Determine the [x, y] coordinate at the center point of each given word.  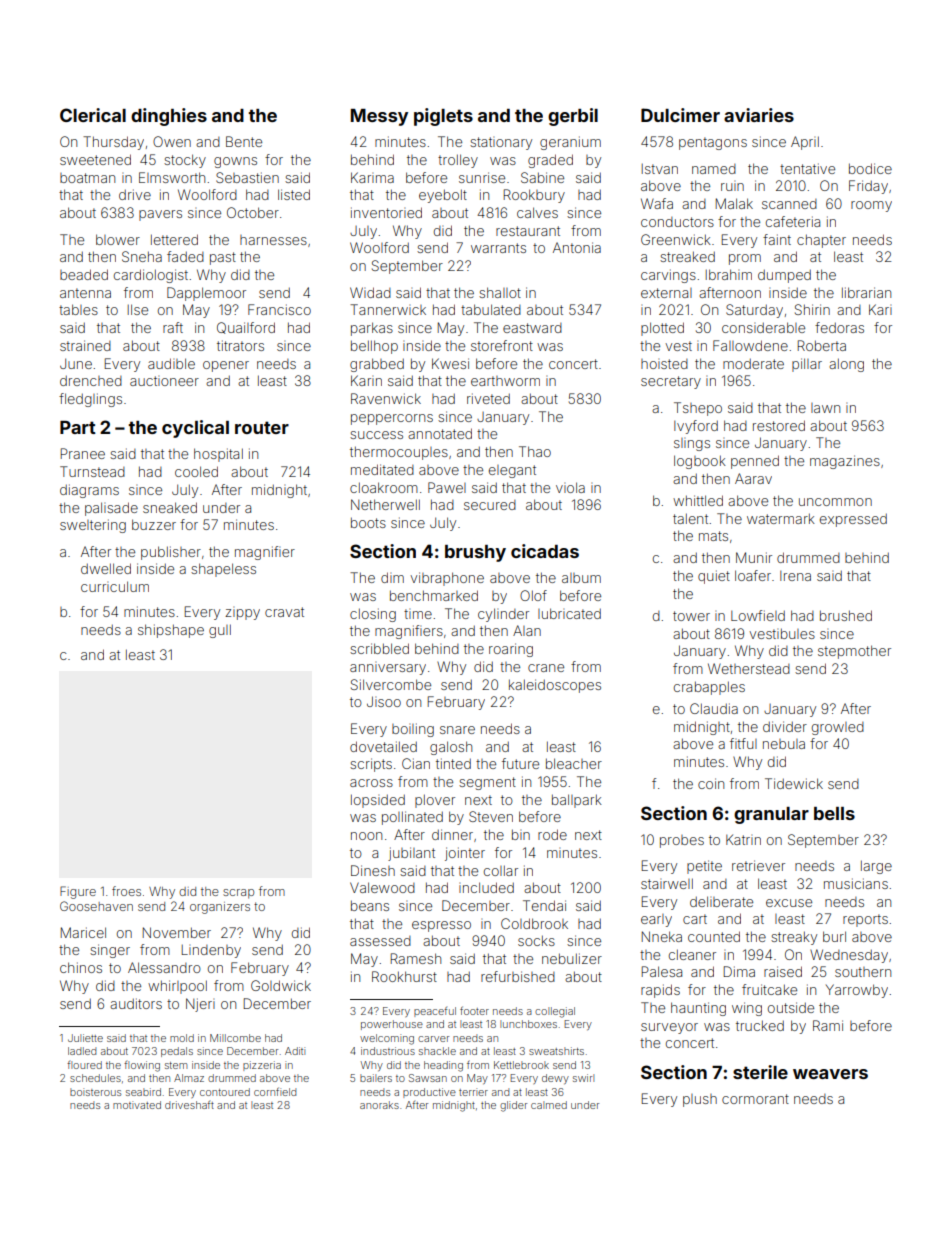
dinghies [169, 117]
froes [126, 891]
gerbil [573, 117]
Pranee [83, 453]
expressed [853, 520]
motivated [137, 1105]
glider [513, 1106]
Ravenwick [386, 398]
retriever [758, 865]
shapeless [223, 570]
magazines [845, 462]
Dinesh [373, 870]
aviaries [759, 115]
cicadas [545, 551]
